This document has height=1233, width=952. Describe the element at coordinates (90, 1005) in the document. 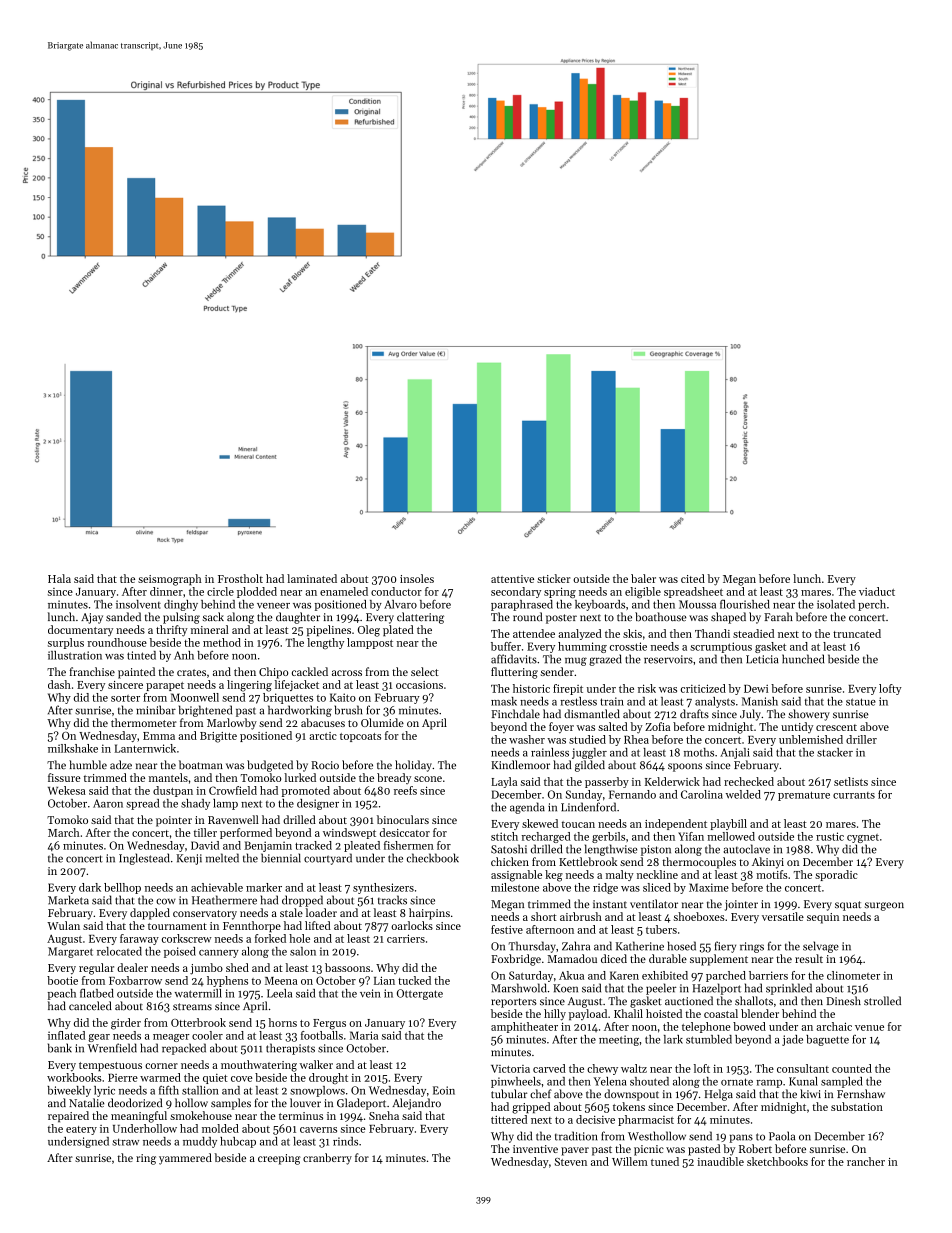

I see `canceled` at that location.
